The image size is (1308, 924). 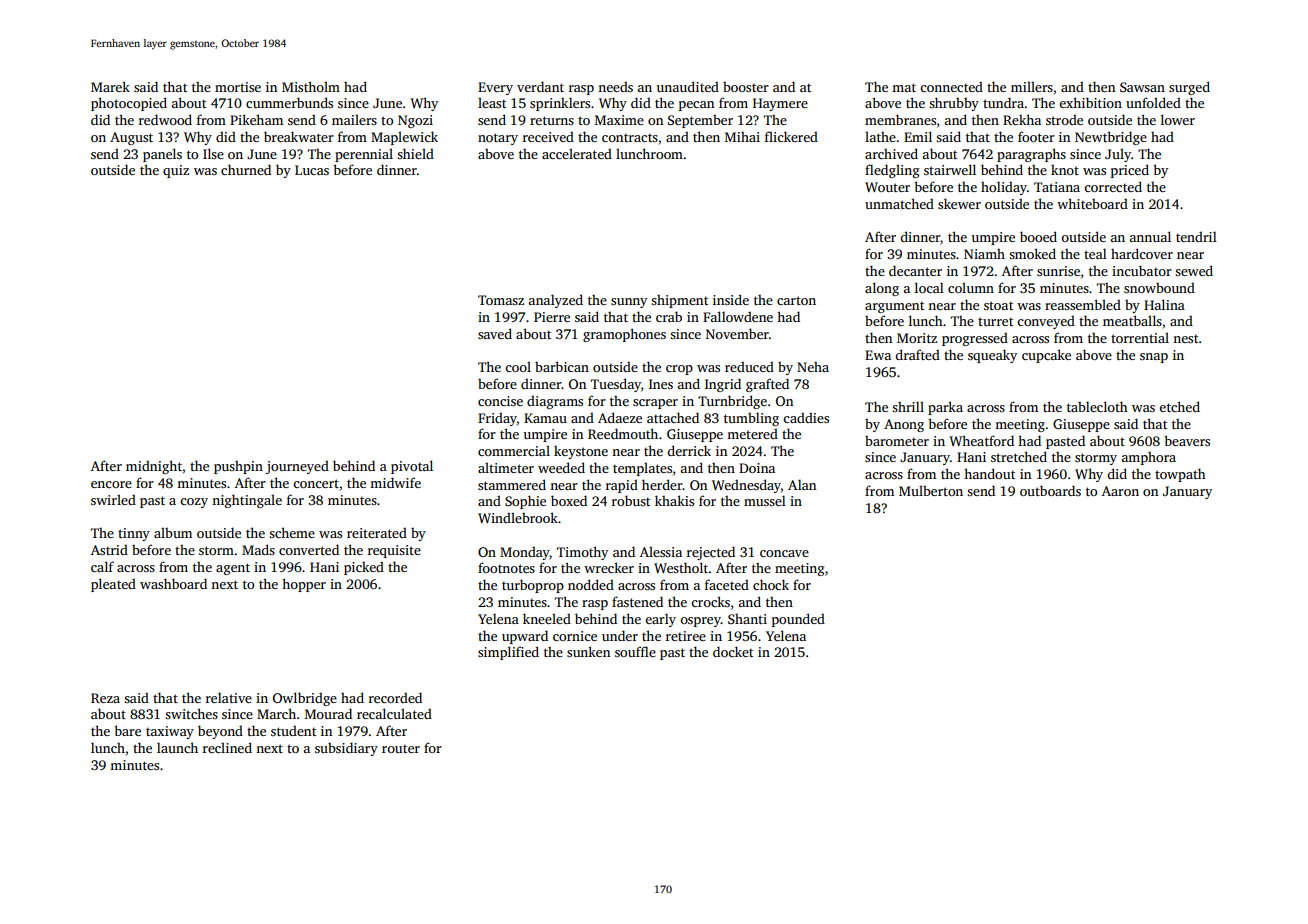 What do you see at coordinates (1050, 490) in the screenshot?
I see `outboards` at bounding box center [1050, 490].
